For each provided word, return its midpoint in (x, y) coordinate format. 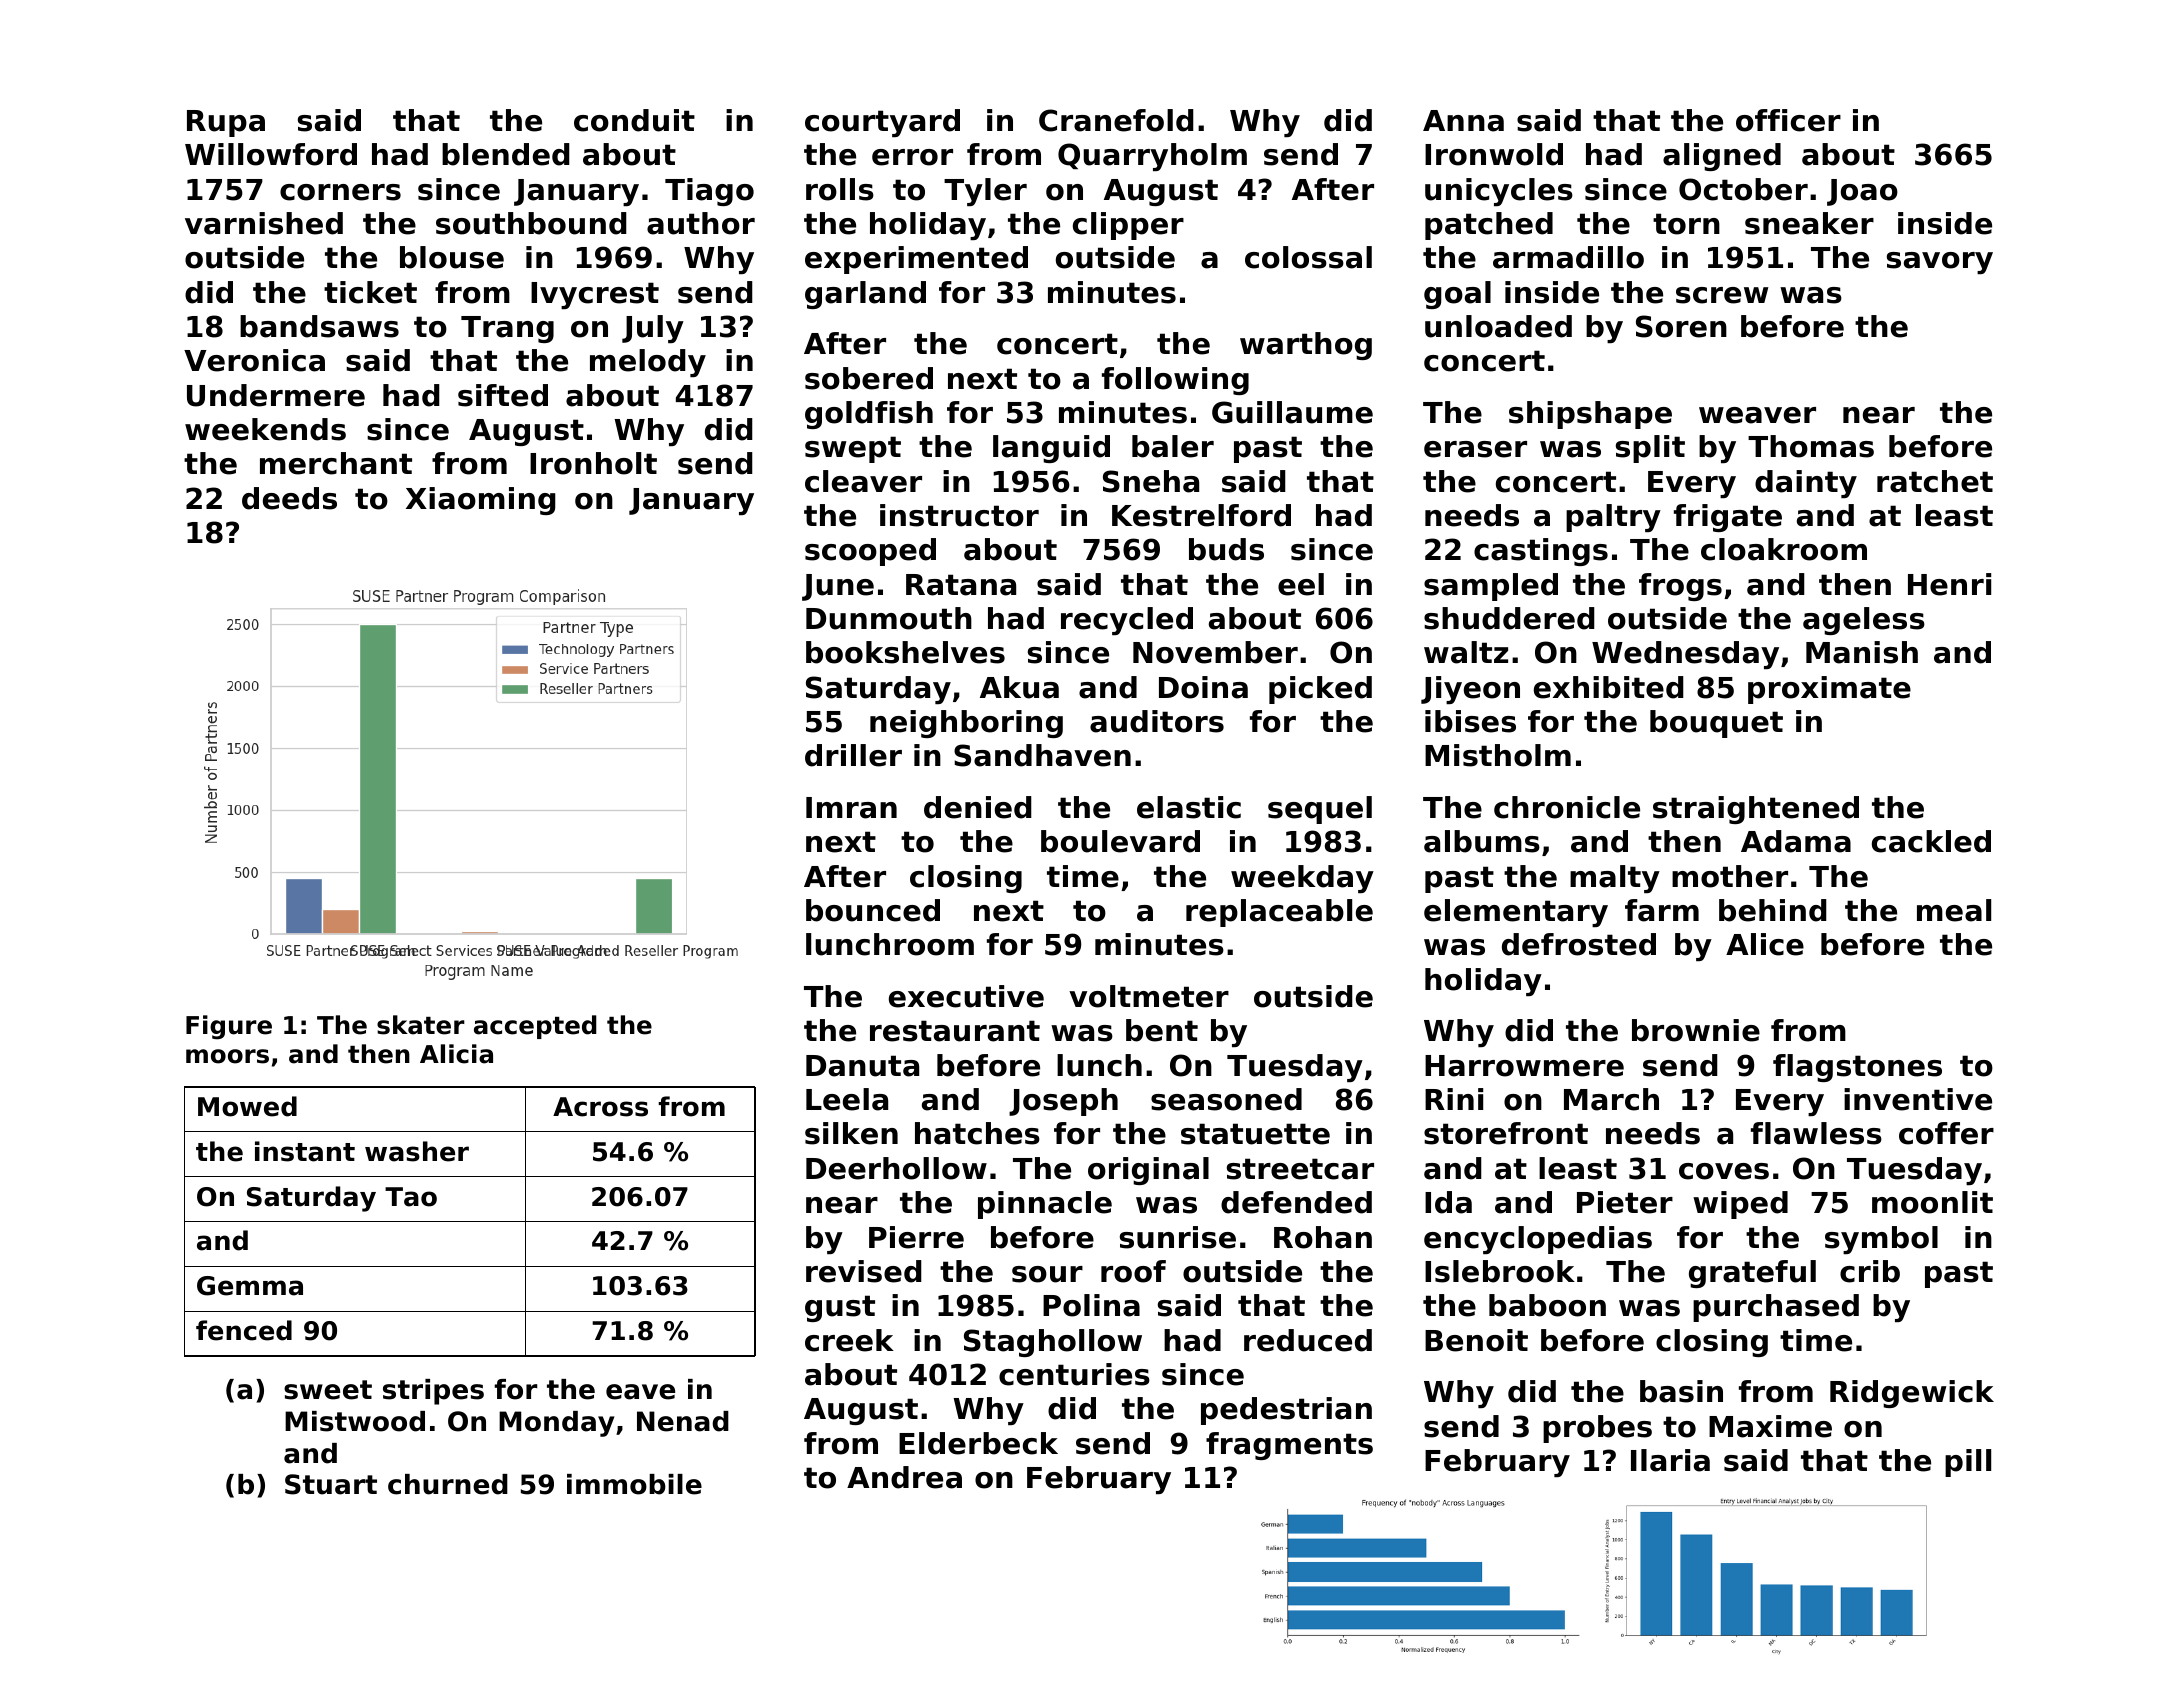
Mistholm (1498, 755)
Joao (1862, 192)
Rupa (226, 123)
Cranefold (1116, 120)
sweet (328, 1390)
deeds (289, 498)
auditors (1157, 721)
